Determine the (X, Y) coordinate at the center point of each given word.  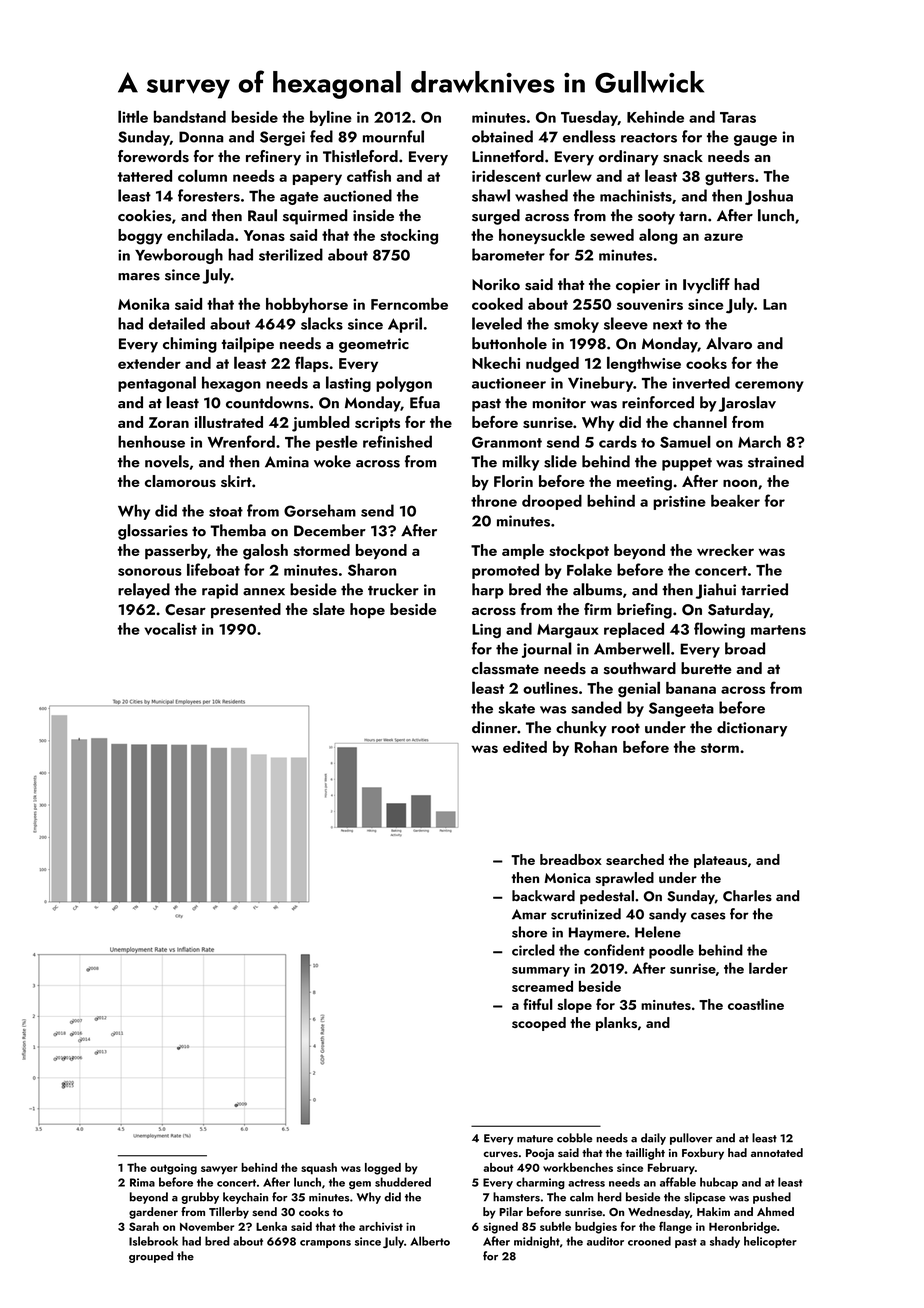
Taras (738, 117)
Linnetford (508, 156)
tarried (764, 589)
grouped (151, 1257)
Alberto (430, 1241)
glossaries (153, 532)
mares (139, 277)
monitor (559, 403)
